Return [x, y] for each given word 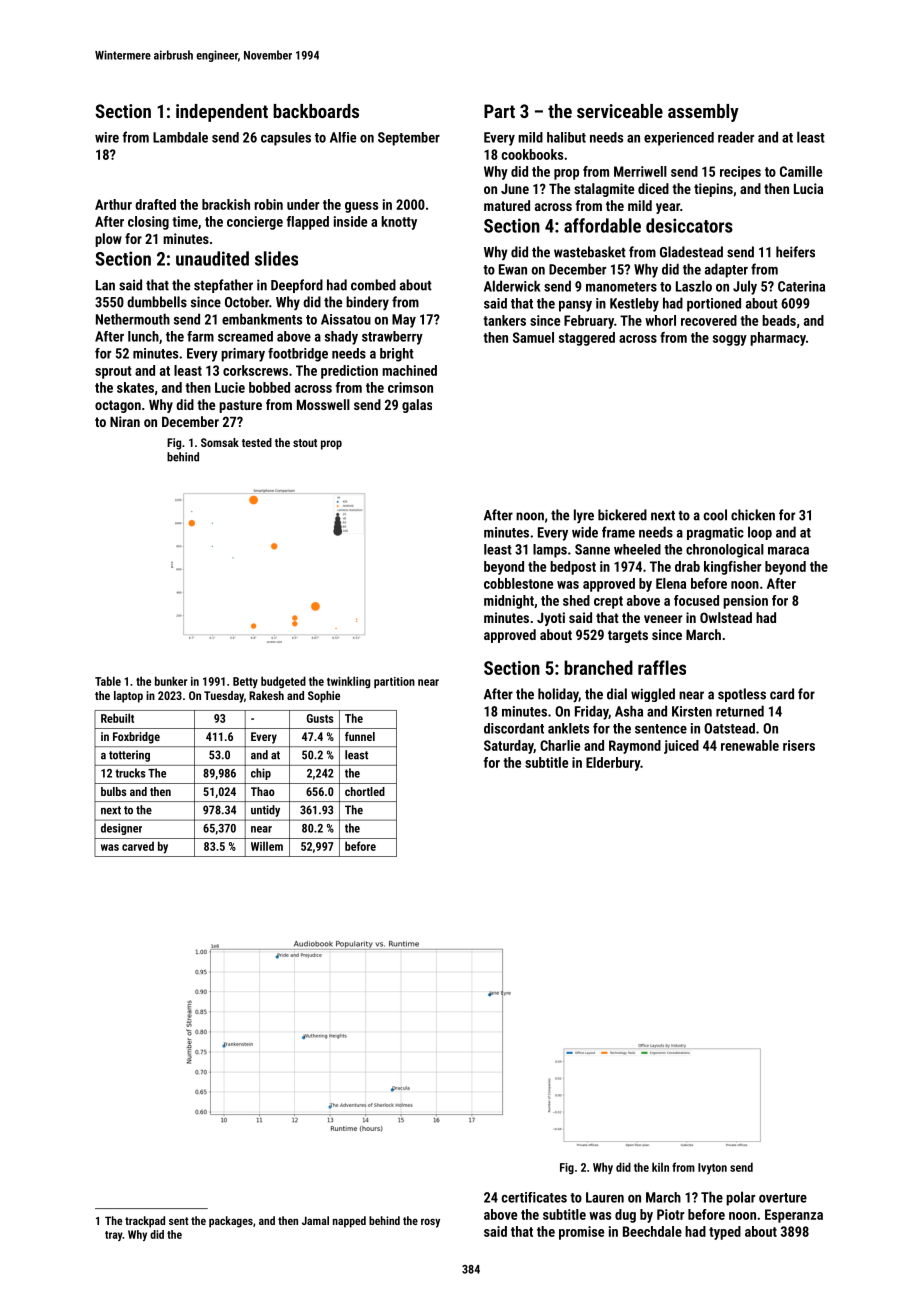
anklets [568, 728]
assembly [703, 113]
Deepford [297, 286]
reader [736, 137]
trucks [130, 773]
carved [138, 846]
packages [231, 1222]
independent [222, 113]
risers [799, 745]
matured [507, 205]
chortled [365, 791]
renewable [750, 745]
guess [361, 207]
